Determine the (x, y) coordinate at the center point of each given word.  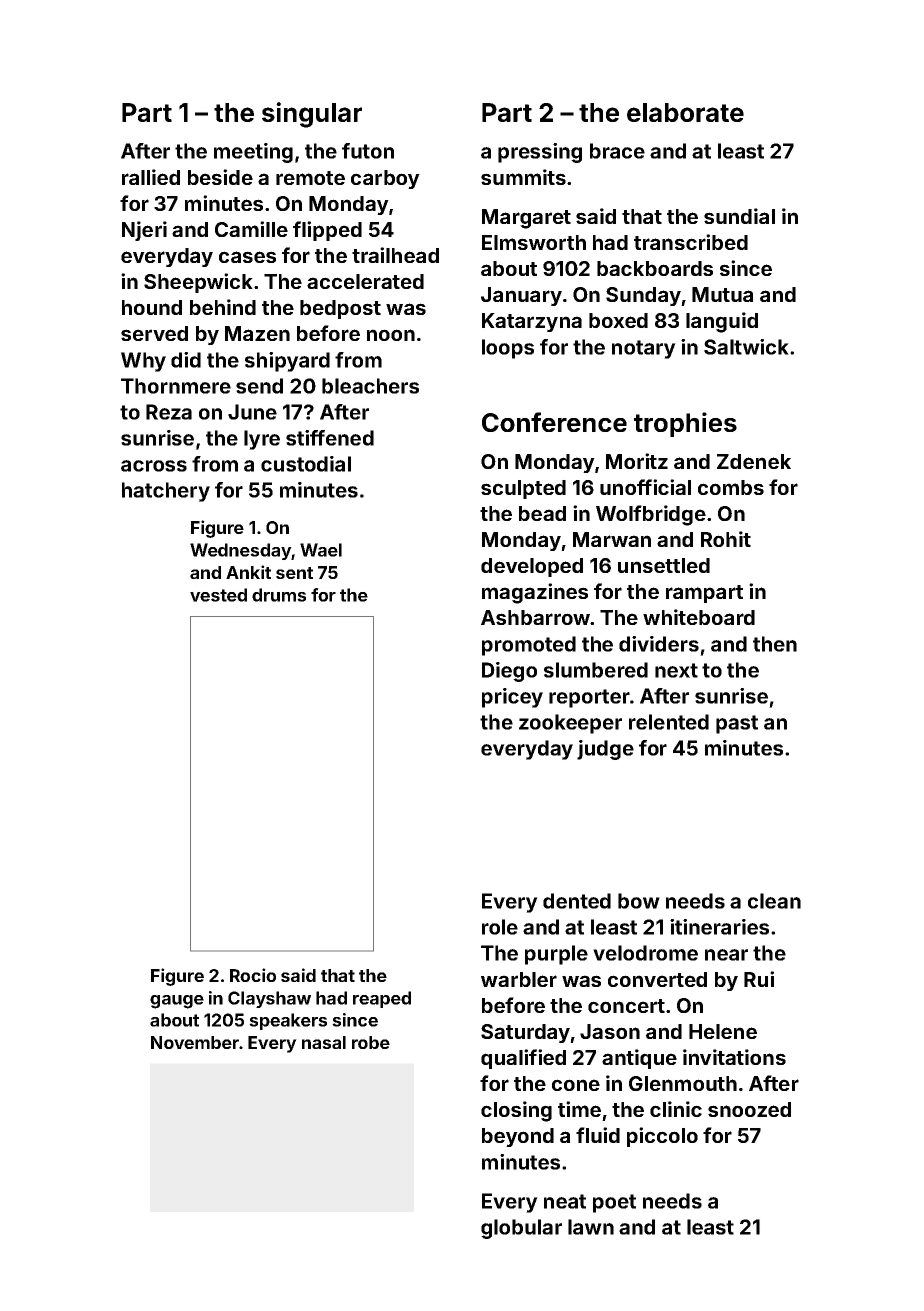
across (154, 466)
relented (669, 722)
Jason (610, 1031)
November (195, 1042)
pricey (512, 698)
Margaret (526, 219)
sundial (739, 216)
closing (516, 1111)
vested (218, 595)
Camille (251, 229)
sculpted (523, 489)
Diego (509, 672)
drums (279, 595)
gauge (177, 1002)
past (737, 724)
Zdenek (754, 461)
